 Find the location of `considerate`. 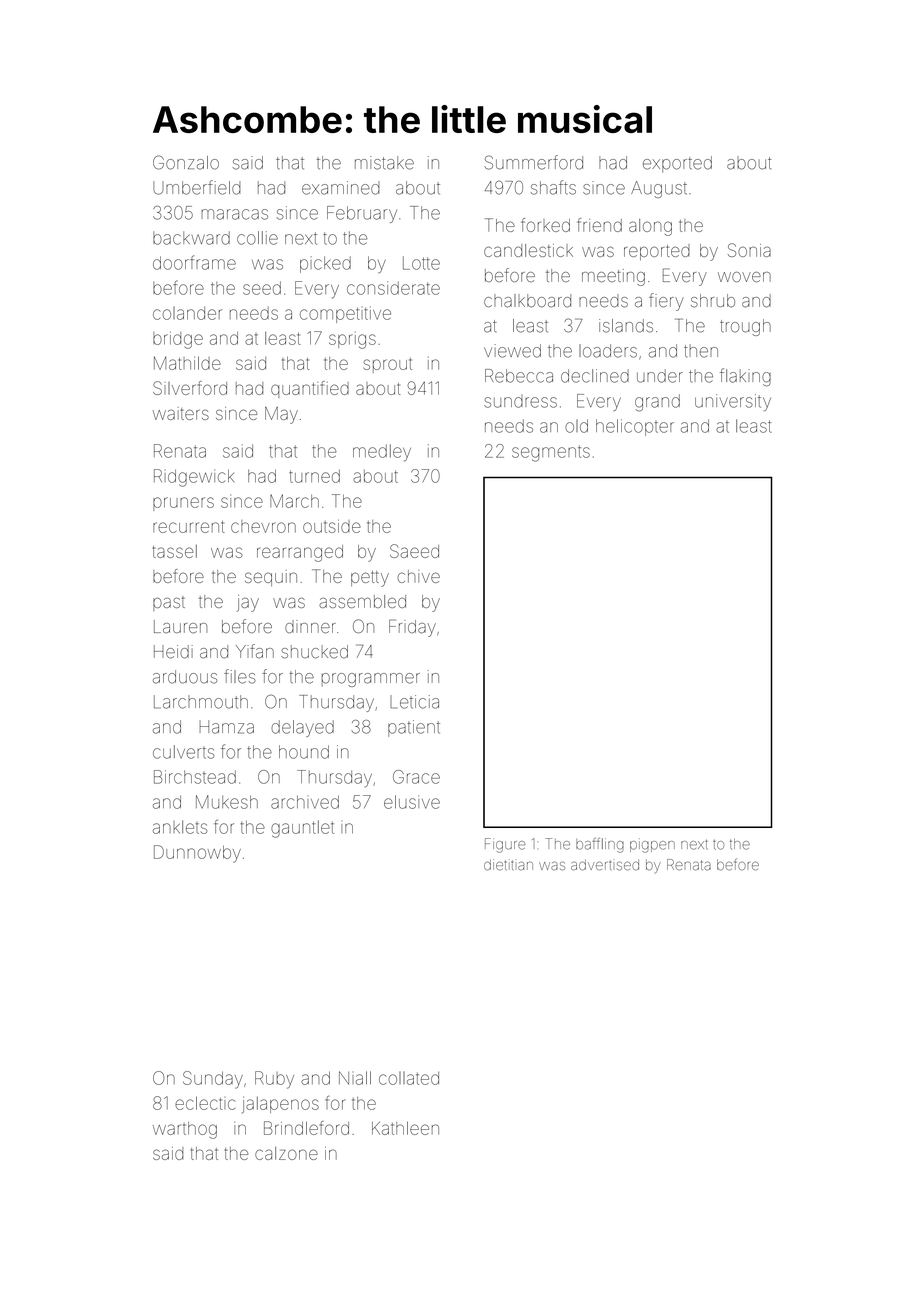

considerate is located at coordinates (393, 288).
